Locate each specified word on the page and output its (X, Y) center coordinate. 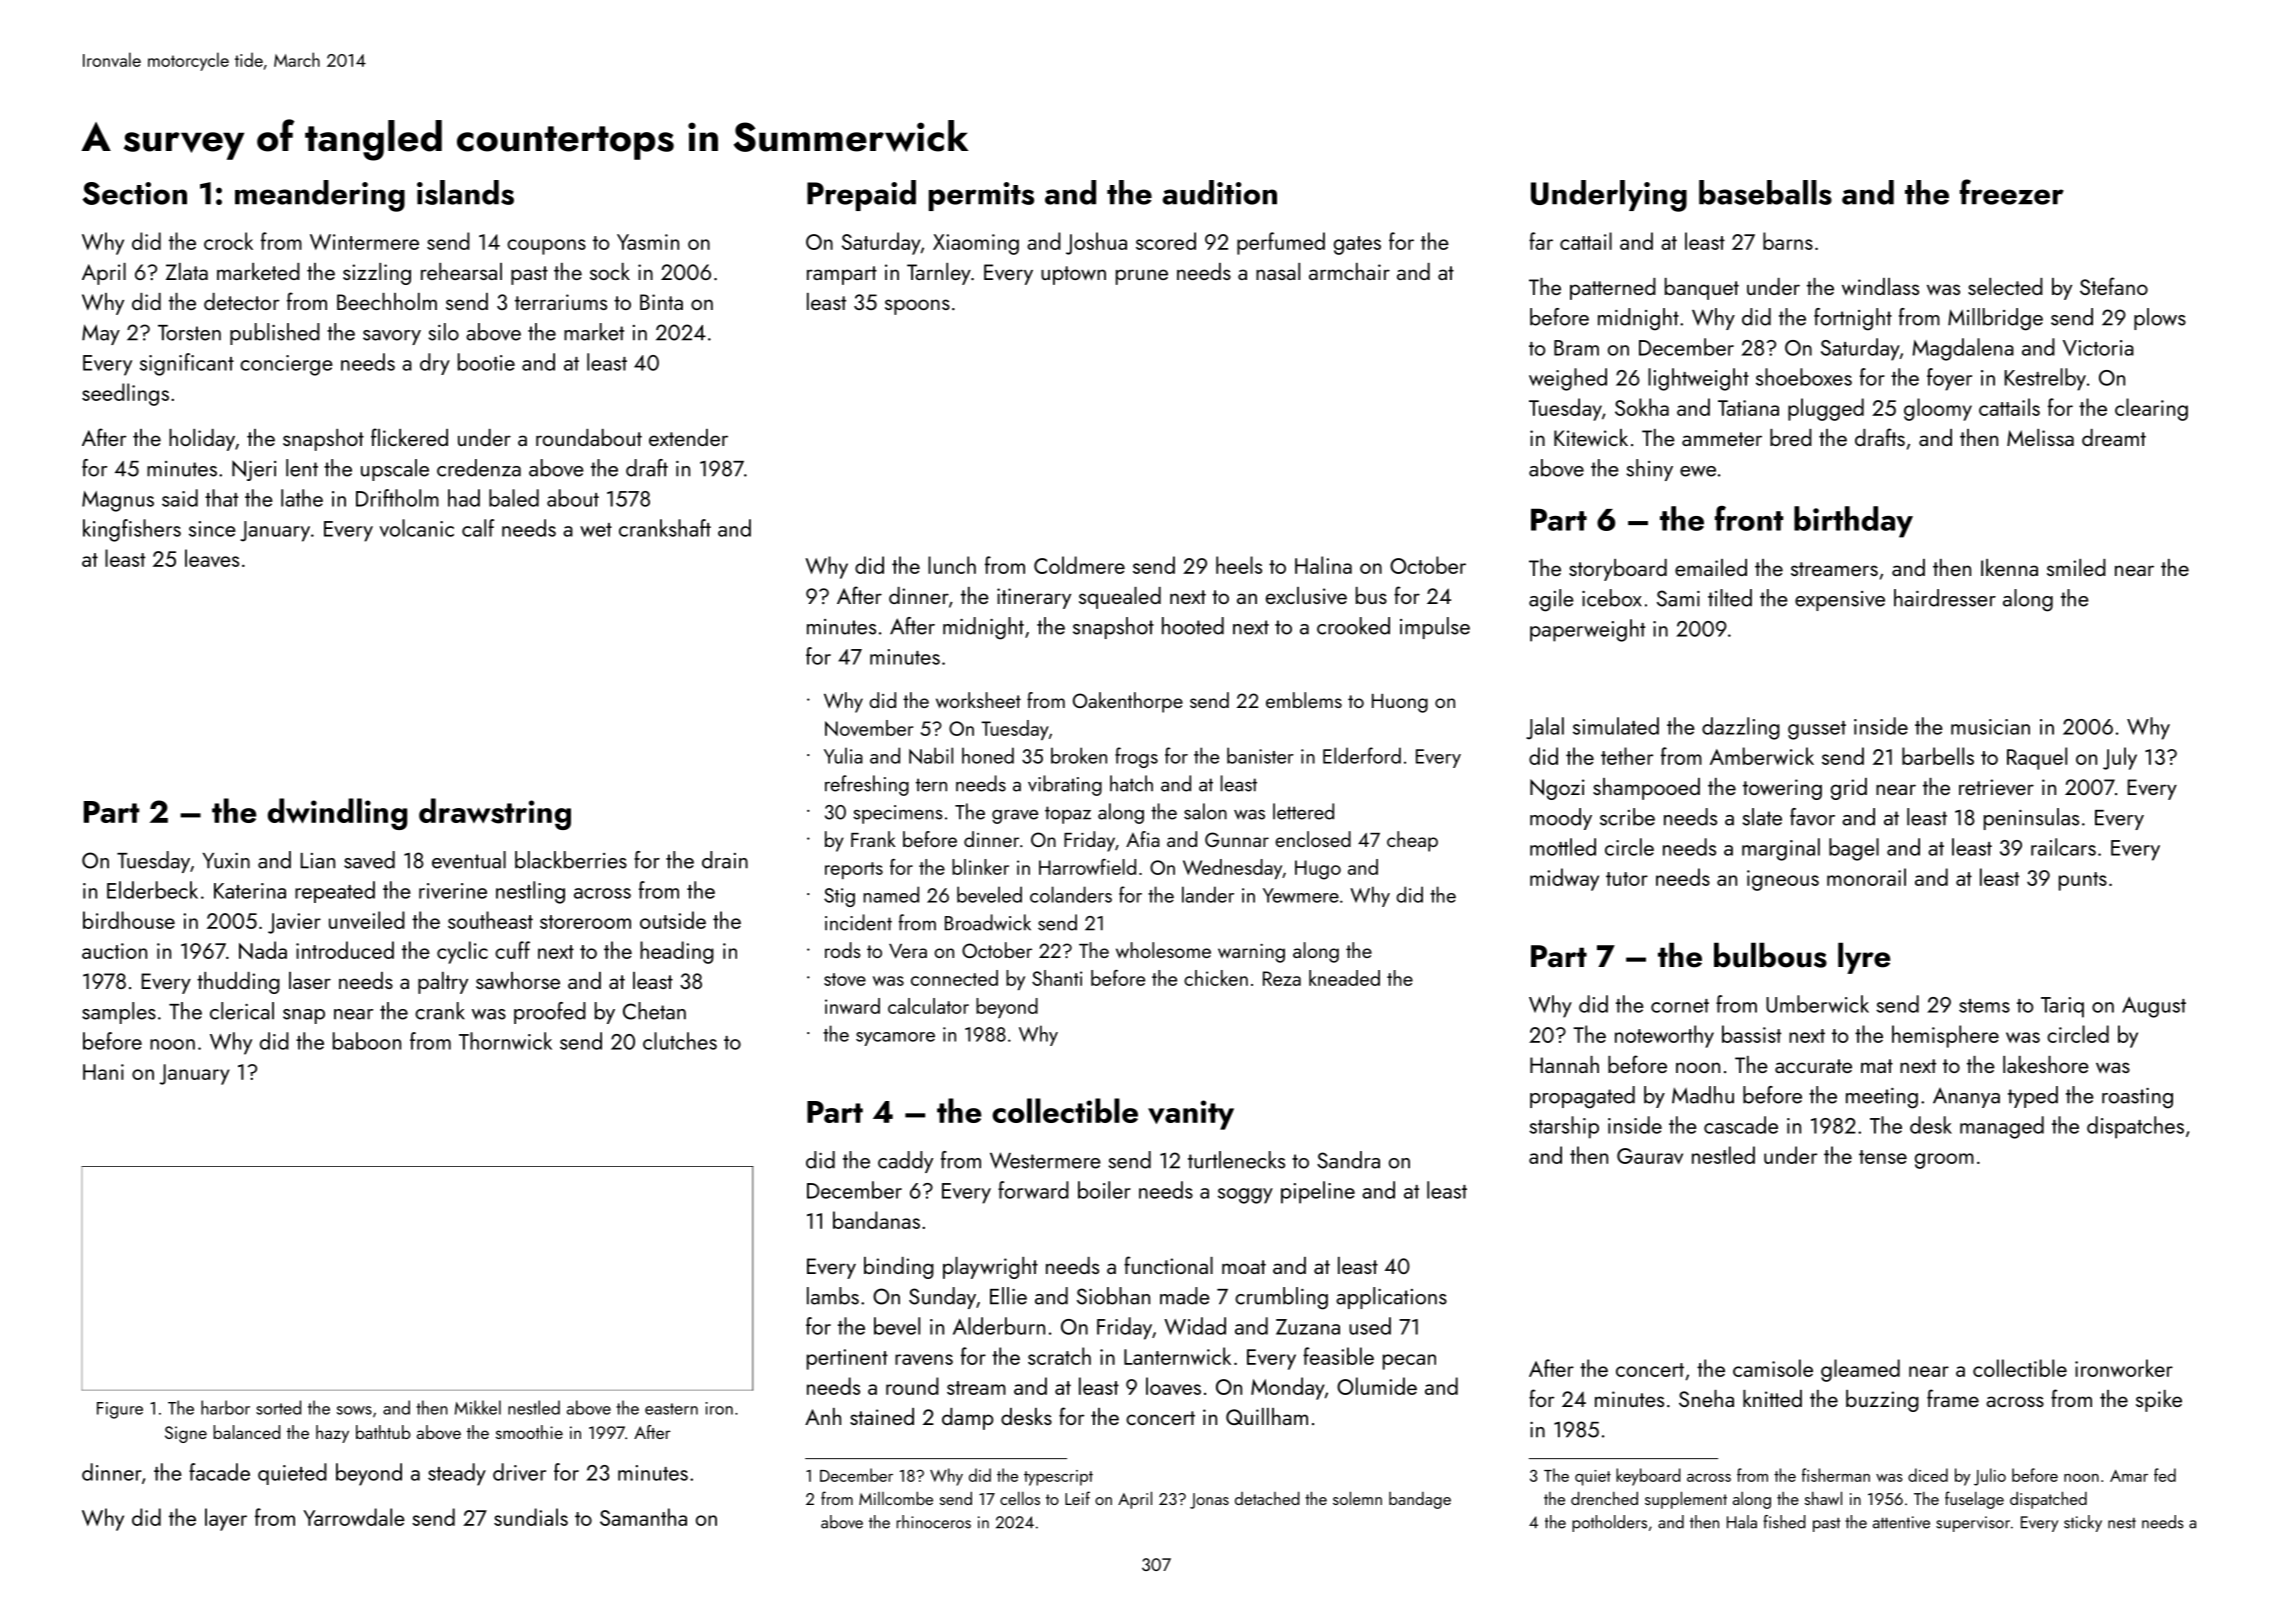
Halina (1323, 565)
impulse (1435, 628)
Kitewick (1591, 437)
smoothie (529, 1432)
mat (1877, 1066)
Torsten (189, 333)
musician (1990, 727)
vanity (1191, 1115)
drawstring (495, 814)
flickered (409, 437)
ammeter (1722, 439)
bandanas (876, 1220)
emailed (1711, 567)
